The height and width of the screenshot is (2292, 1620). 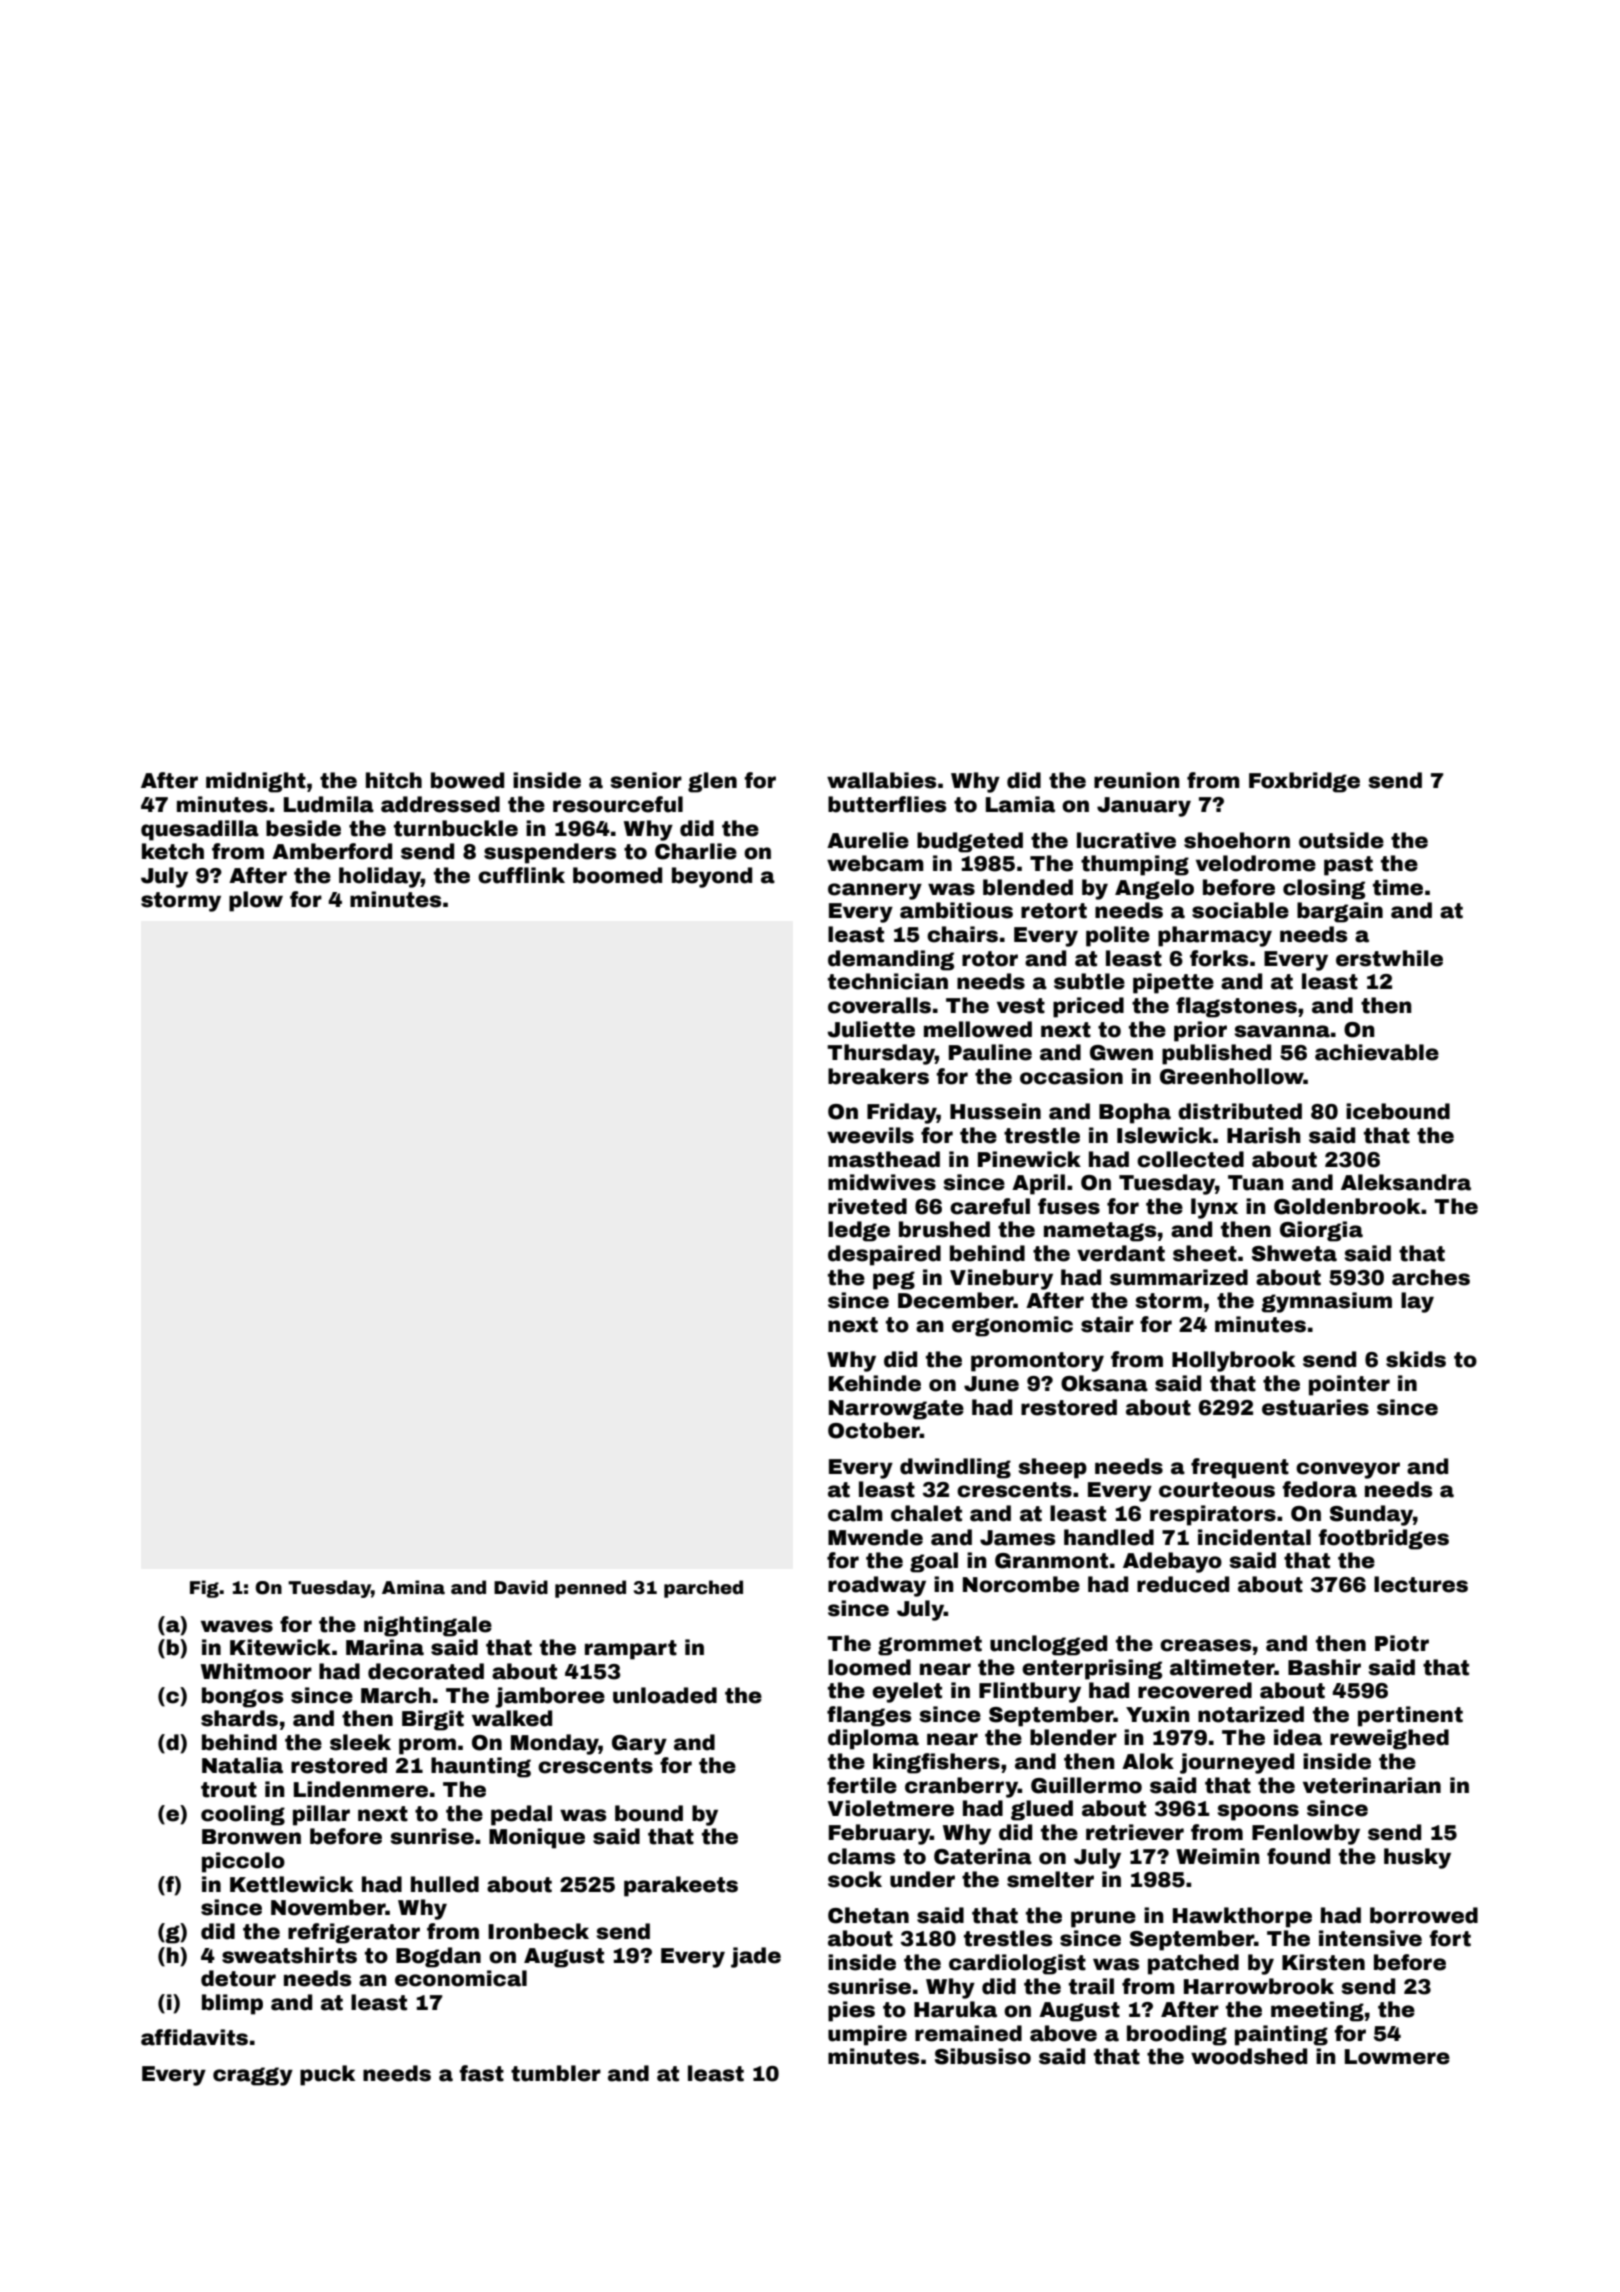 I want to click on sweatshirts, so click(x=289, y=1955).
